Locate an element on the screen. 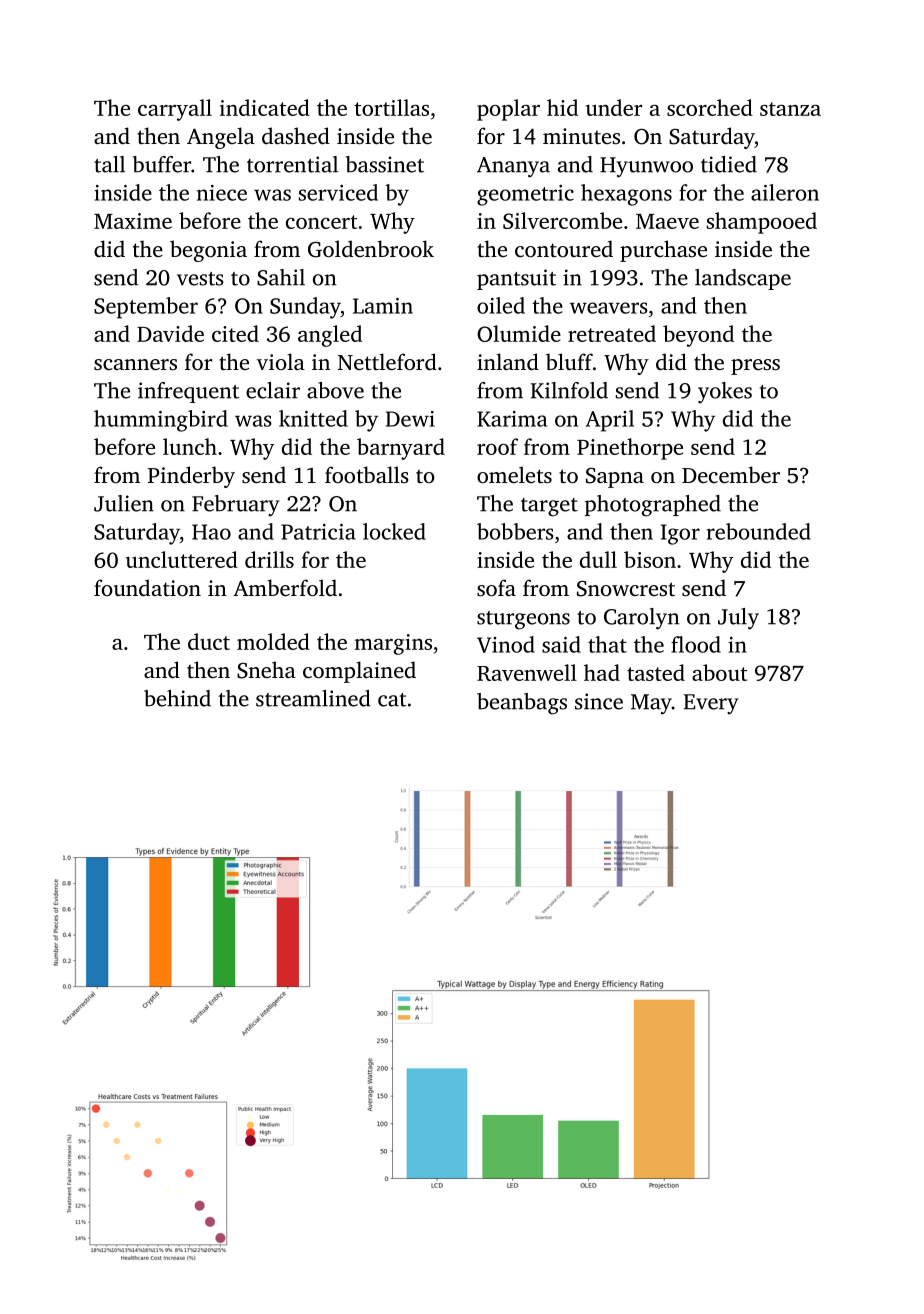 The height and width of the screenshot is (1314, 924). streamlined is located at coordinates (313, 698).
